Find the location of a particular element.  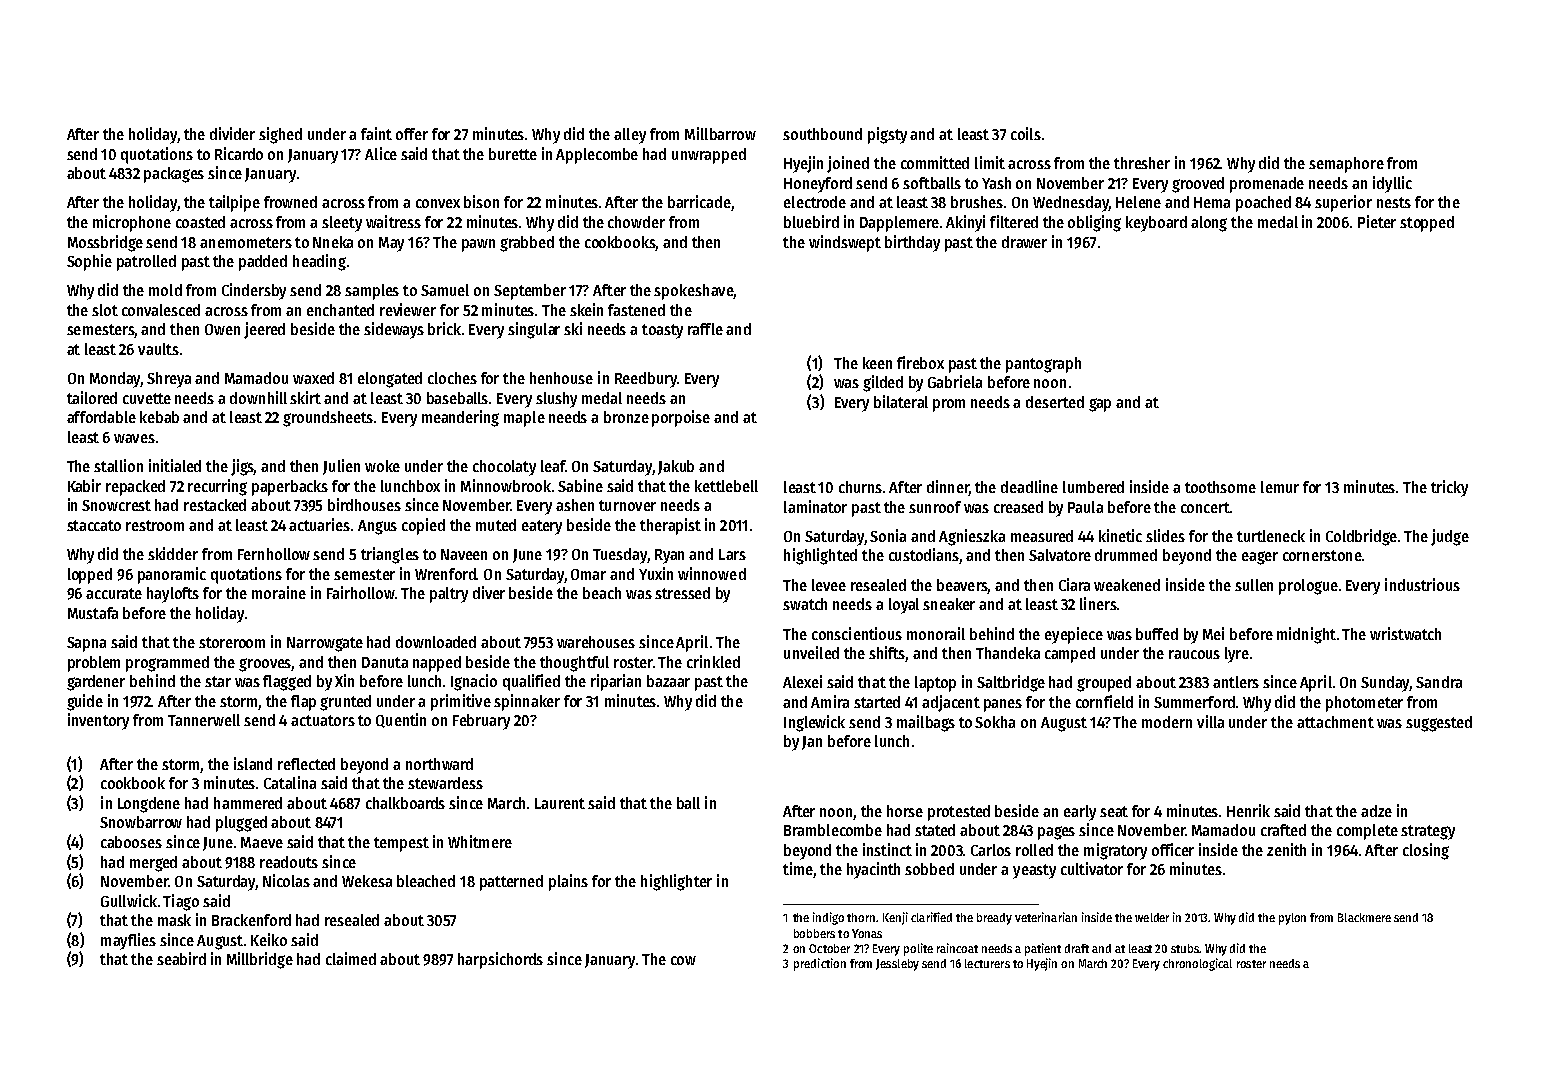

bleached is located at coordinates (426, 881).
